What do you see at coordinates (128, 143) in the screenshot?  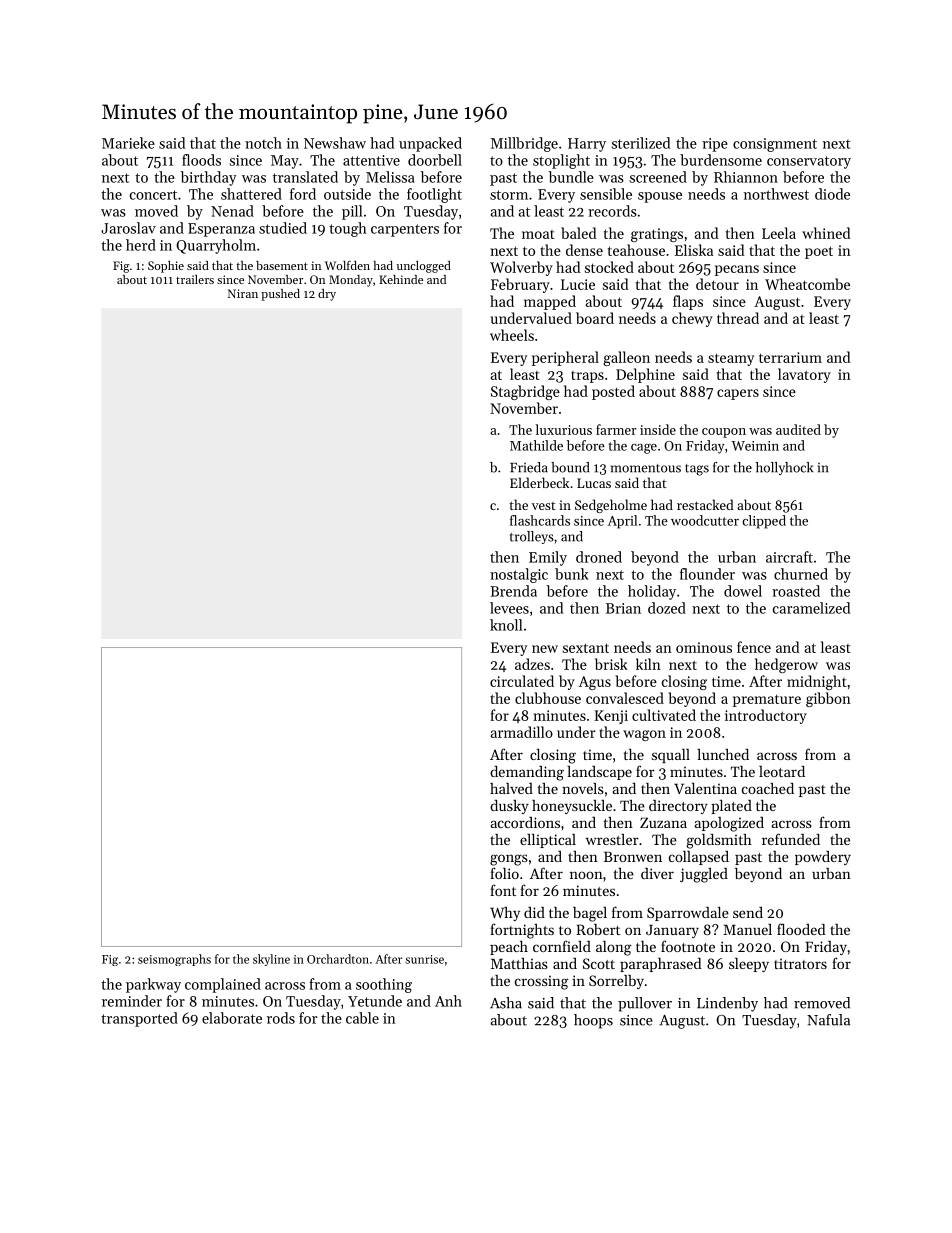 I see `Marieke` at bounding box center [128, 143].
